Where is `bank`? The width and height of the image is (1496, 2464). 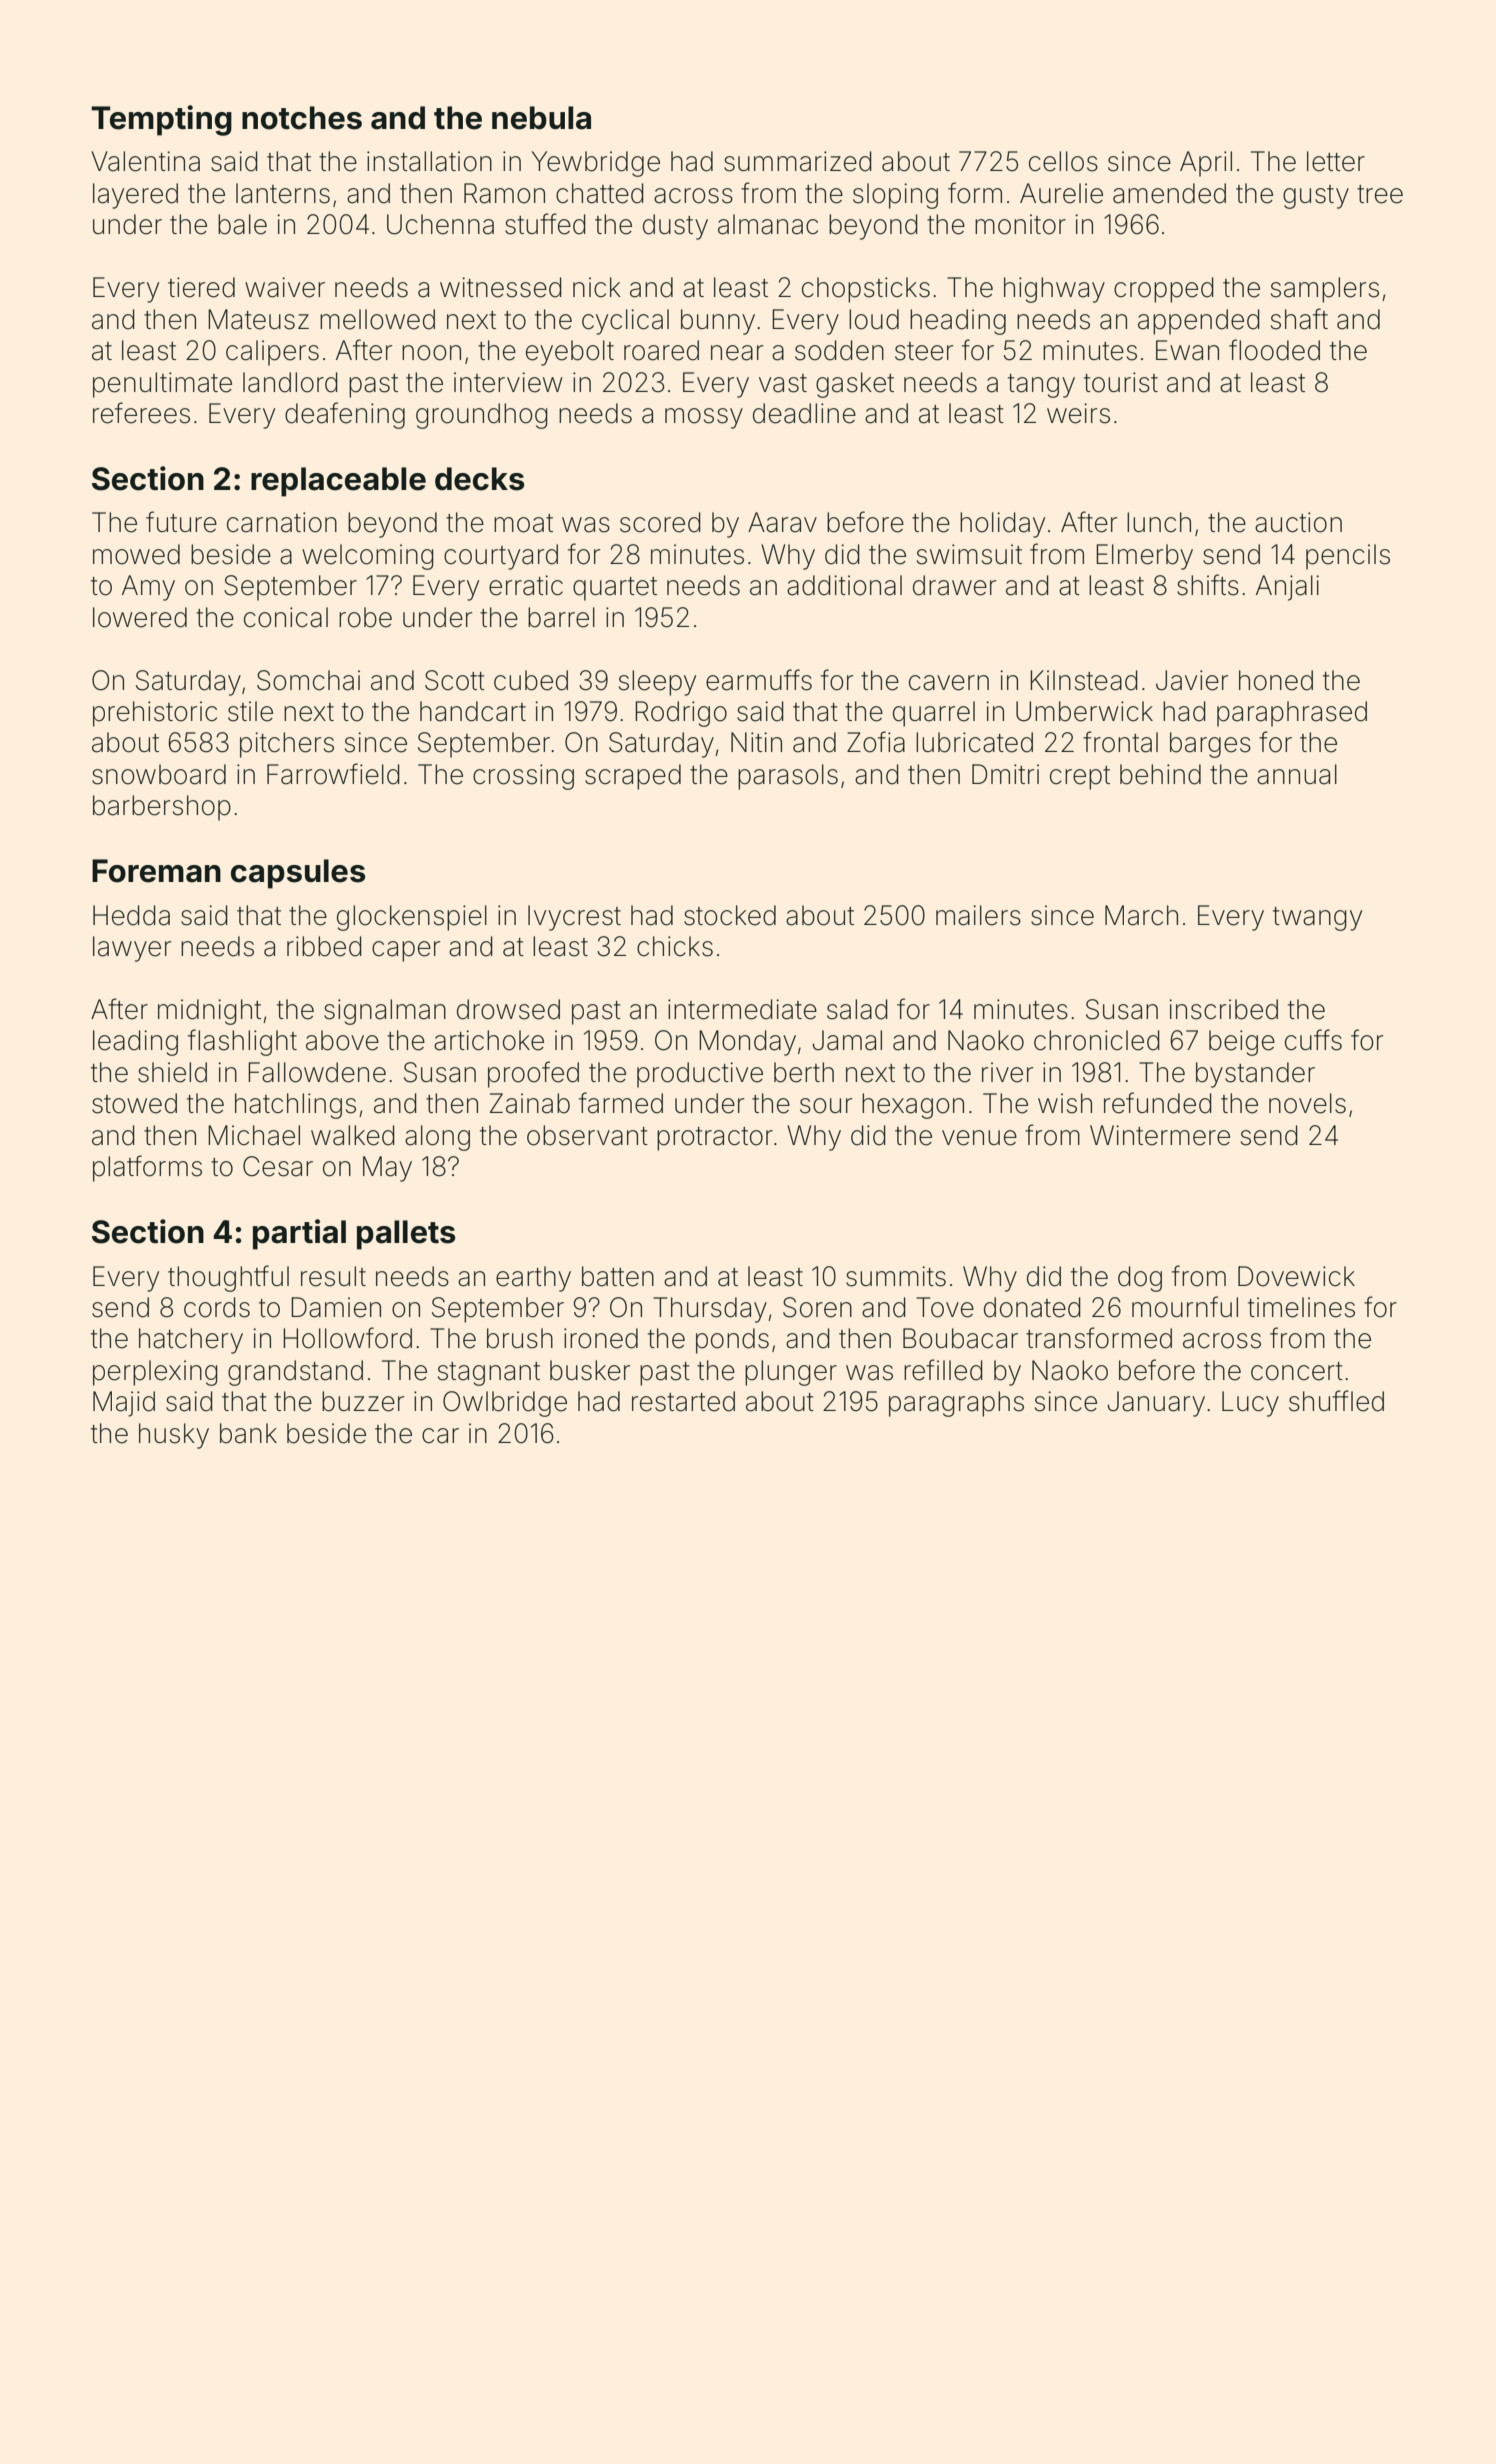 bank is located at coordinates (248, 1433).
